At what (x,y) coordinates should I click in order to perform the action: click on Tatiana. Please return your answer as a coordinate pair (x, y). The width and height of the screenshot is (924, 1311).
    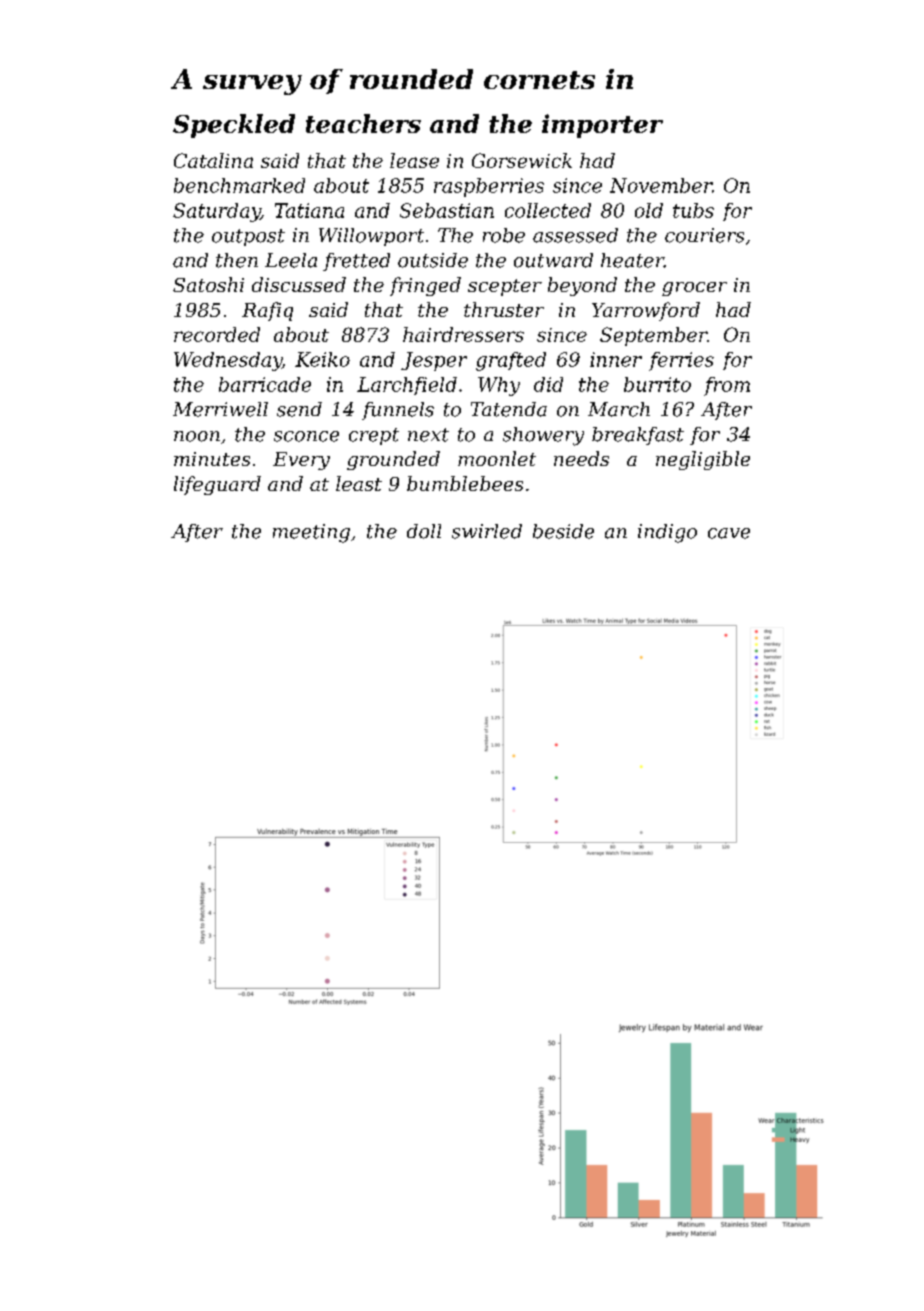
    Looking at the image, I should click on (309, 210).
